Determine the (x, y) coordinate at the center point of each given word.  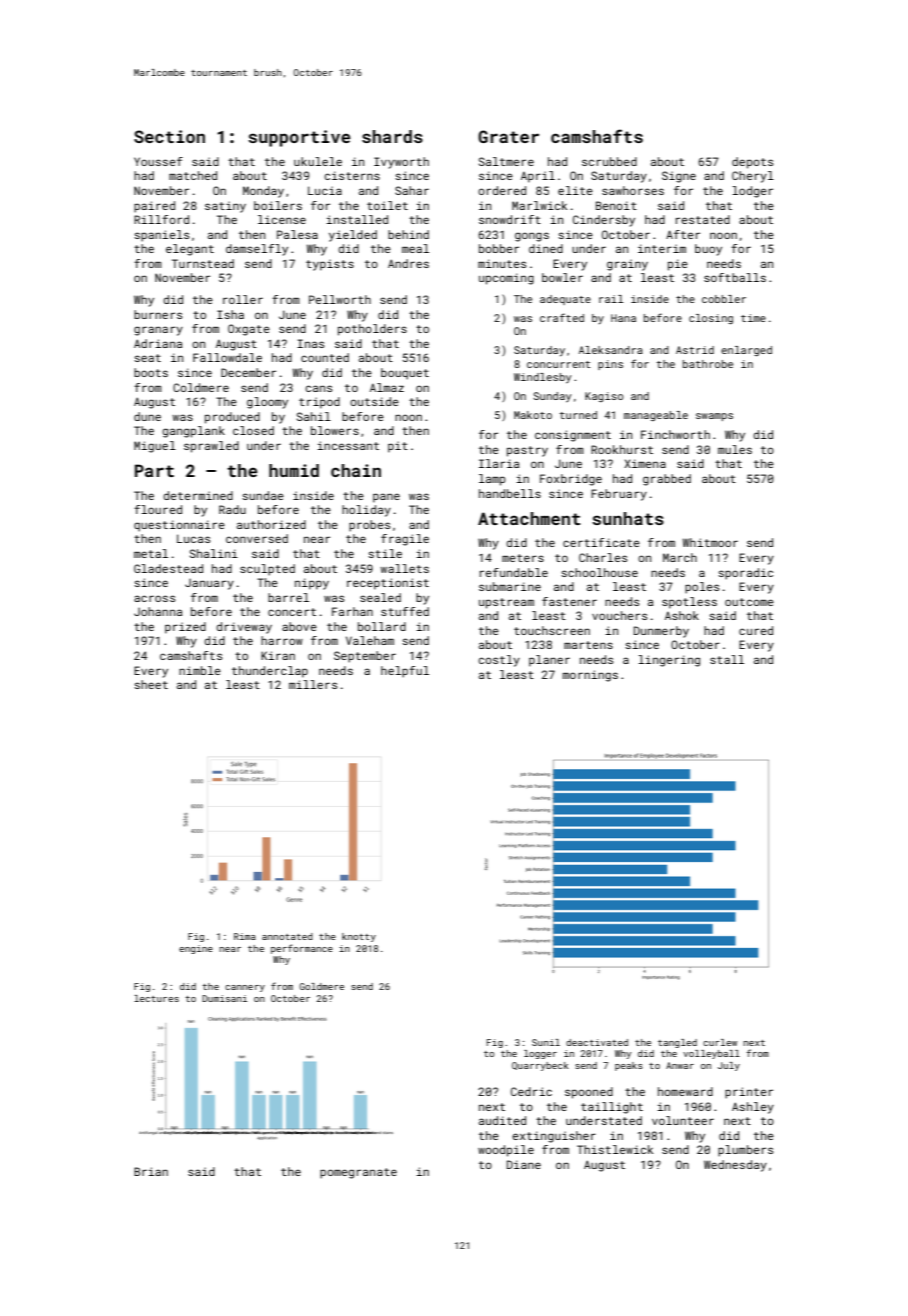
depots (752, 163)
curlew (720, 1042)
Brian (151, 1171)
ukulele (318, 161)
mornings (590, 676)
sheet (151, 684)
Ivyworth (401, 163)
